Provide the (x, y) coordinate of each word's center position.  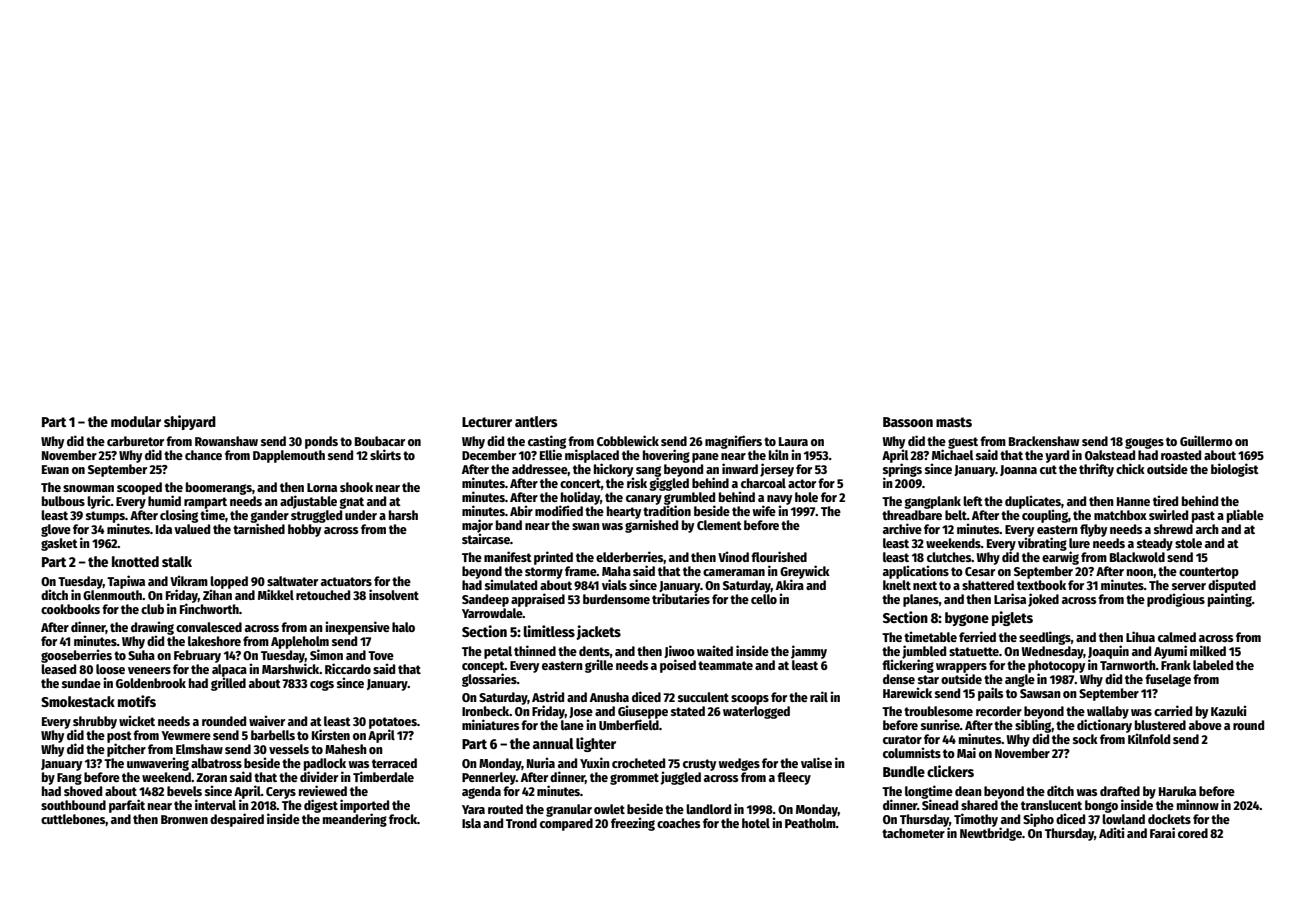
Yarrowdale (492, 613)
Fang (69, 779)
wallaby (1108, 712)
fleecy (794, 778)
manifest (508, 556)
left (973, 501)
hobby (304, 530)
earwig (1060, 558)
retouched (323, 595)
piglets (1012, 618)
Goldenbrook (151, 683)
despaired (237, 820)
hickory (613, 470)
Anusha (609, 697)
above (1205, 725)
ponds (321, 442)
